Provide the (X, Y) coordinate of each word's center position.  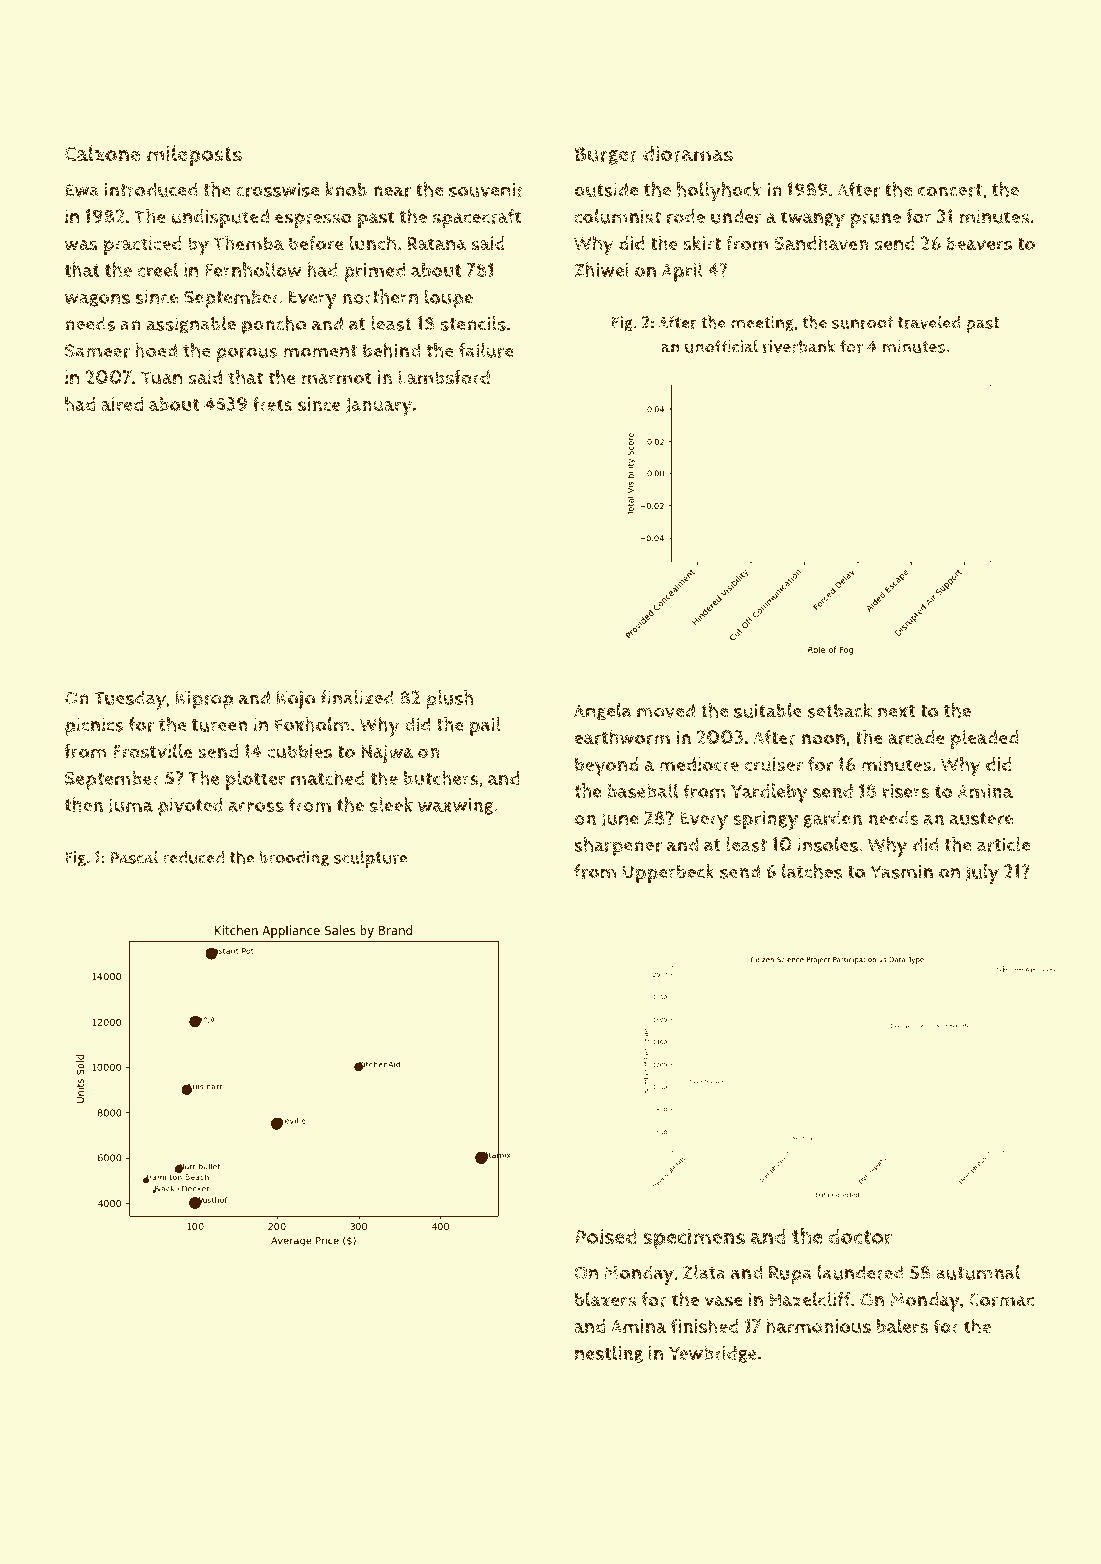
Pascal (134, 857)
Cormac (1001, 1300)
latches (812, 871)
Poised (606, 1236)
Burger (606, 155)
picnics (94, 727)
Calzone (102, 153)
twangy (813, 219)
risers (906, 791)
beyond (607, 767)
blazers (606, 1299)
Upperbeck (669, 874)
